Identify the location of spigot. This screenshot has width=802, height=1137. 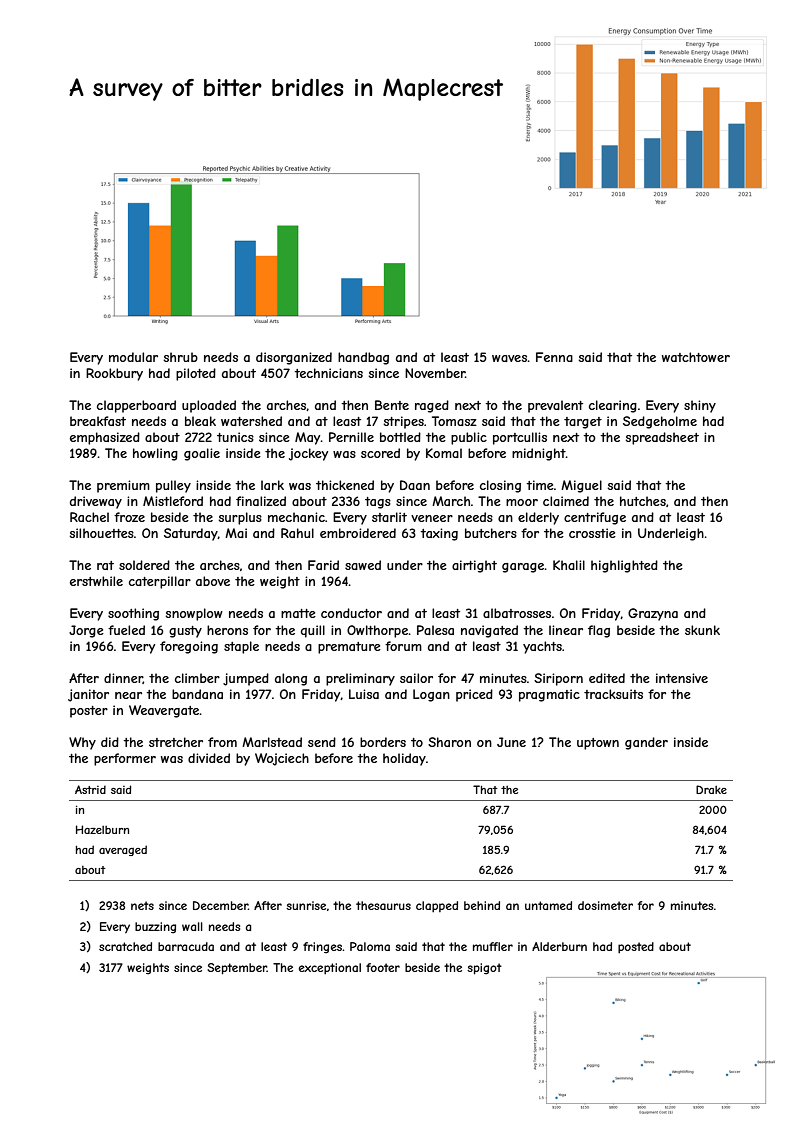
(484, 969).
